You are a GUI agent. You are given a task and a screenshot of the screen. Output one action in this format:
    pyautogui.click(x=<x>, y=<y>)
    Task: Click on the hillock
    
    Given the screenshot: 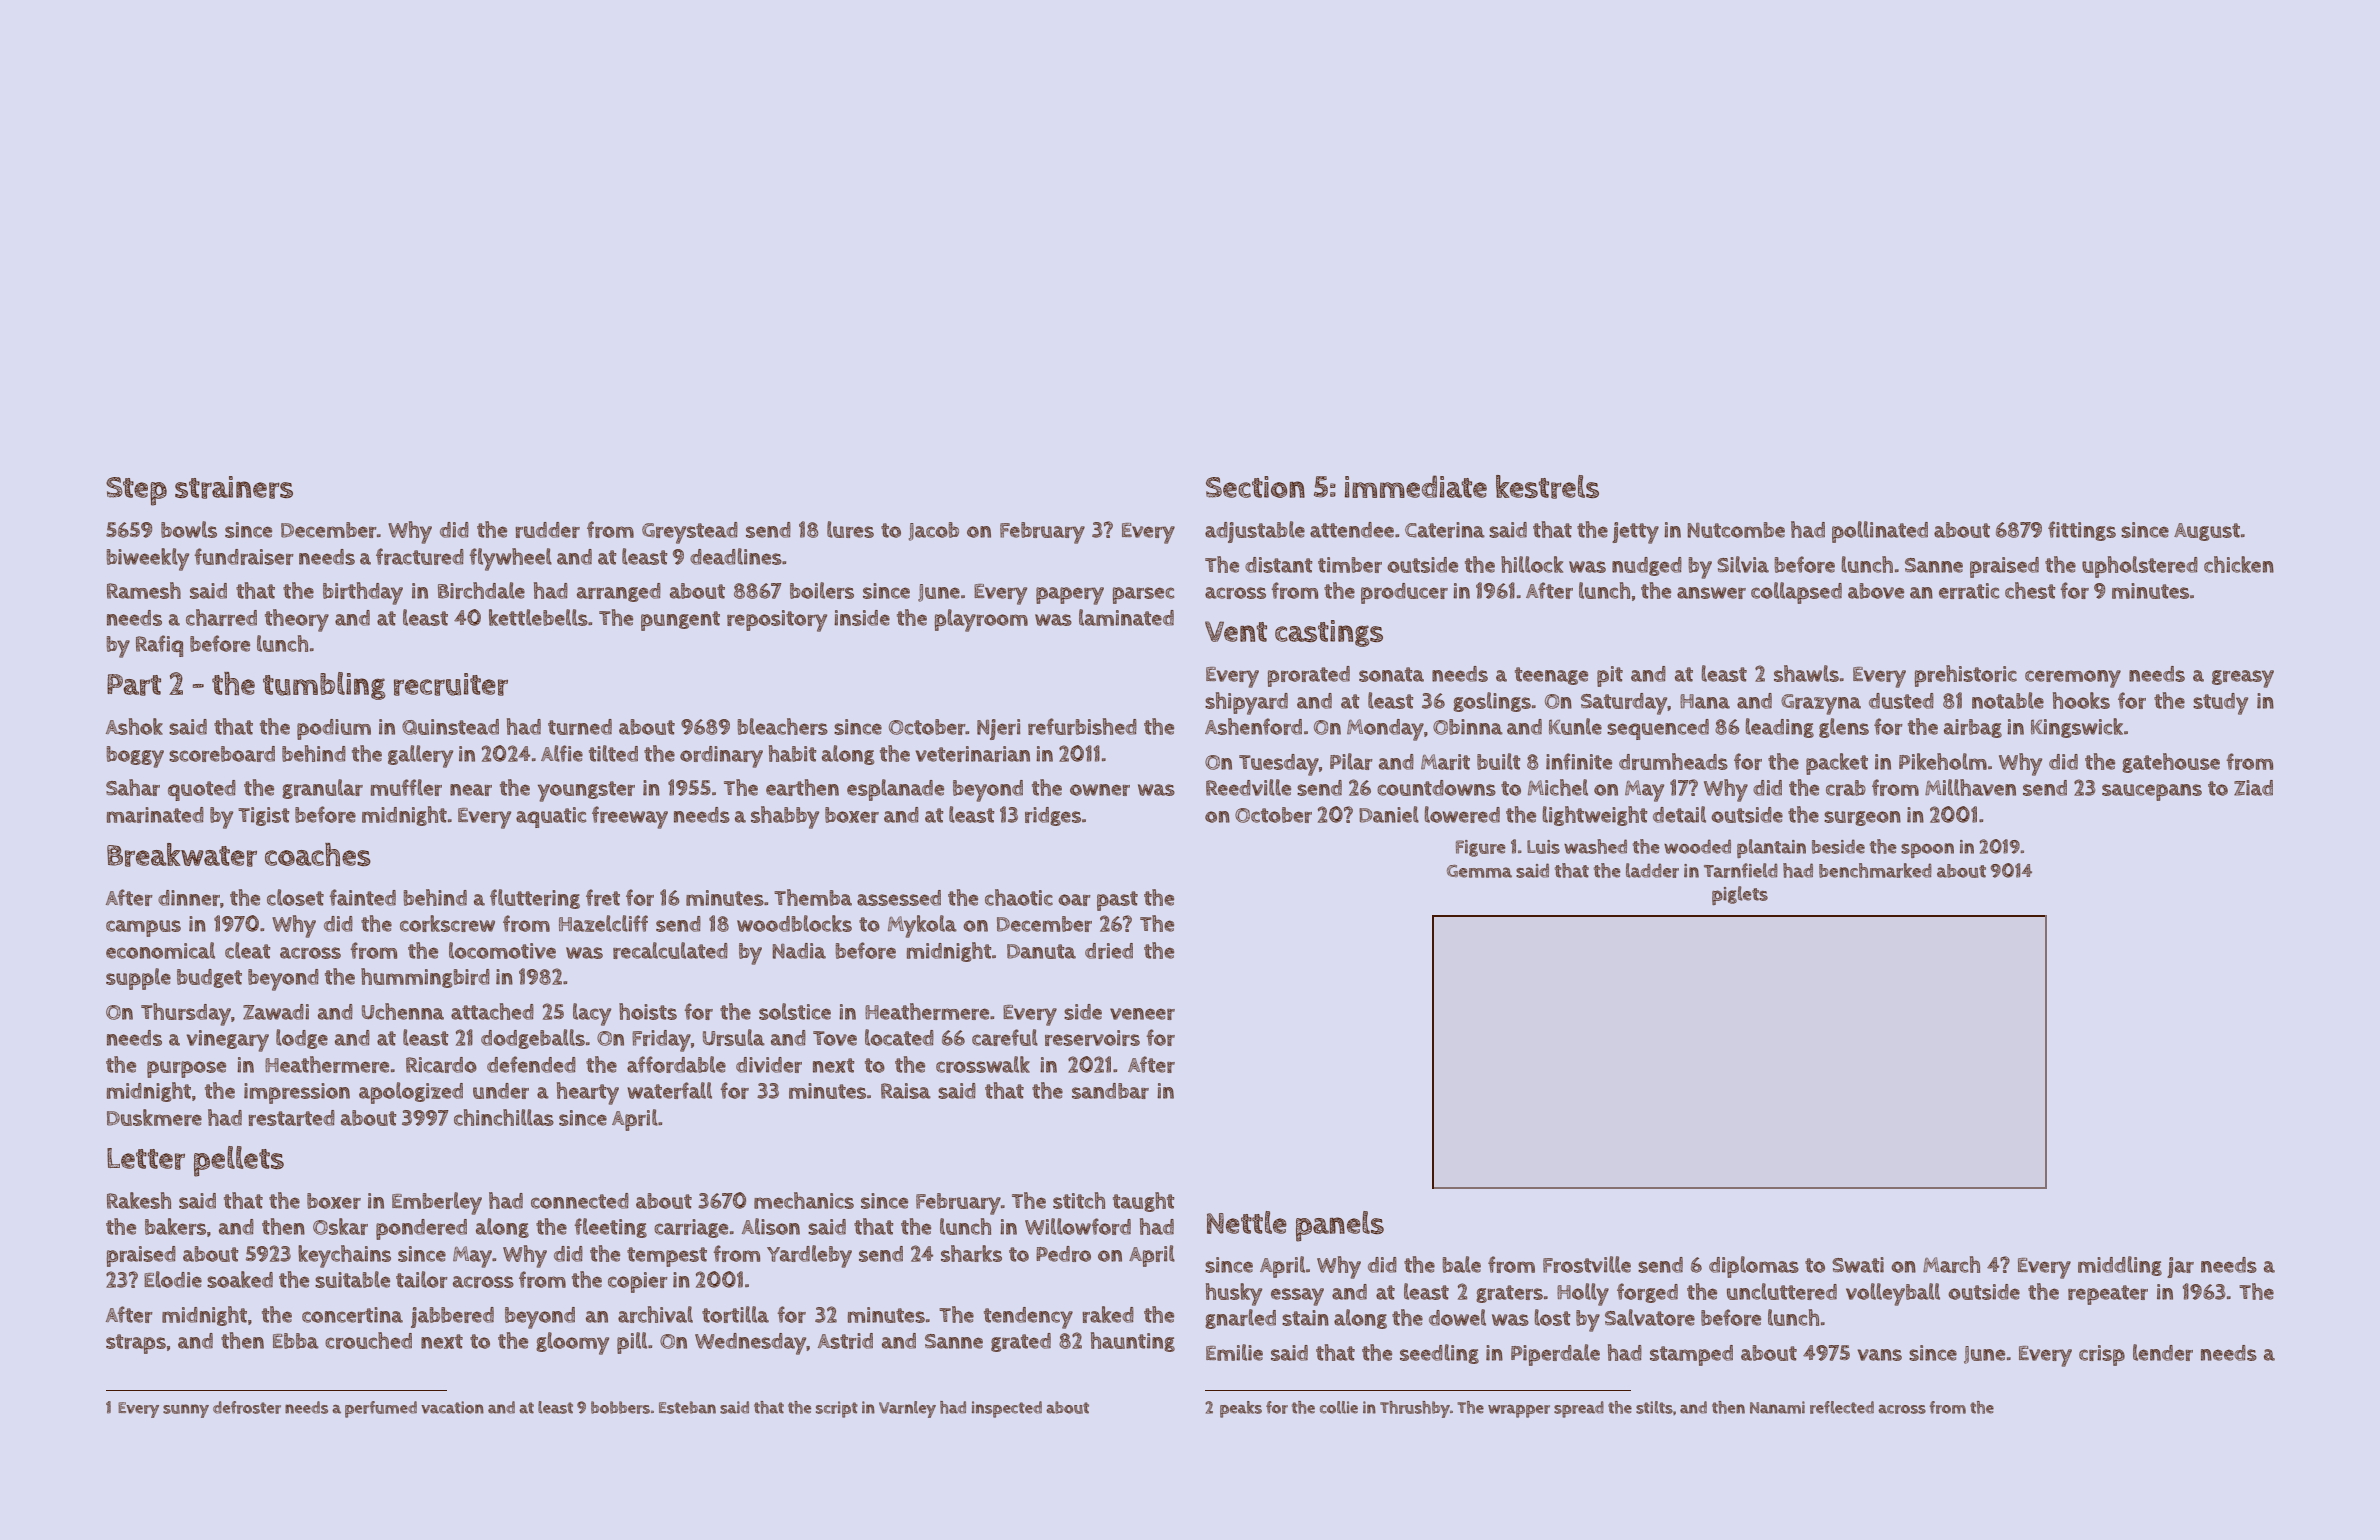 What is the action you would take?
    pyautogui.click(x=1532, y=564)
